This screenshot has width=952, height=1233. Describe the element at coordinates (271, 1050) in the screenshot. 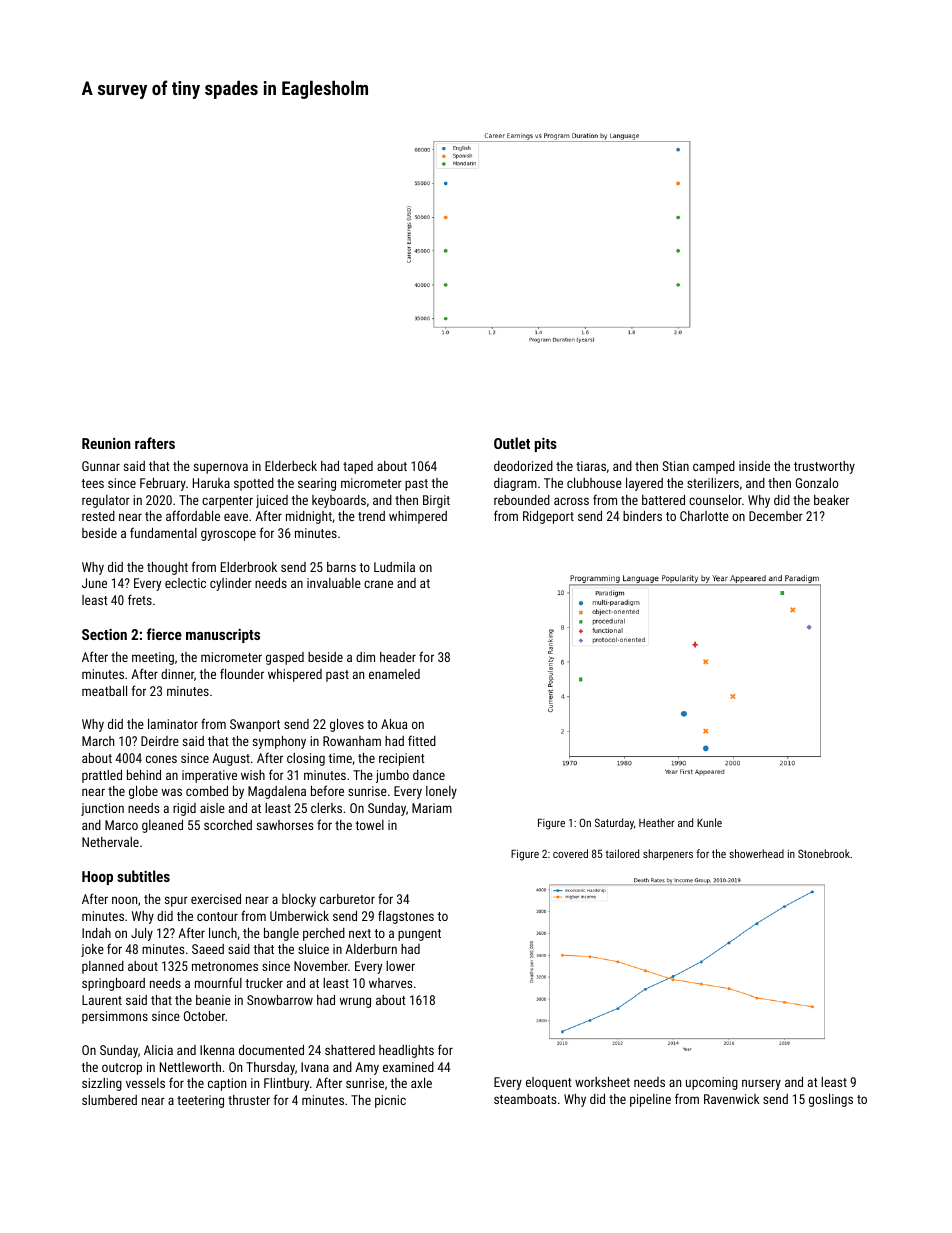

I see `documented` at that location.
